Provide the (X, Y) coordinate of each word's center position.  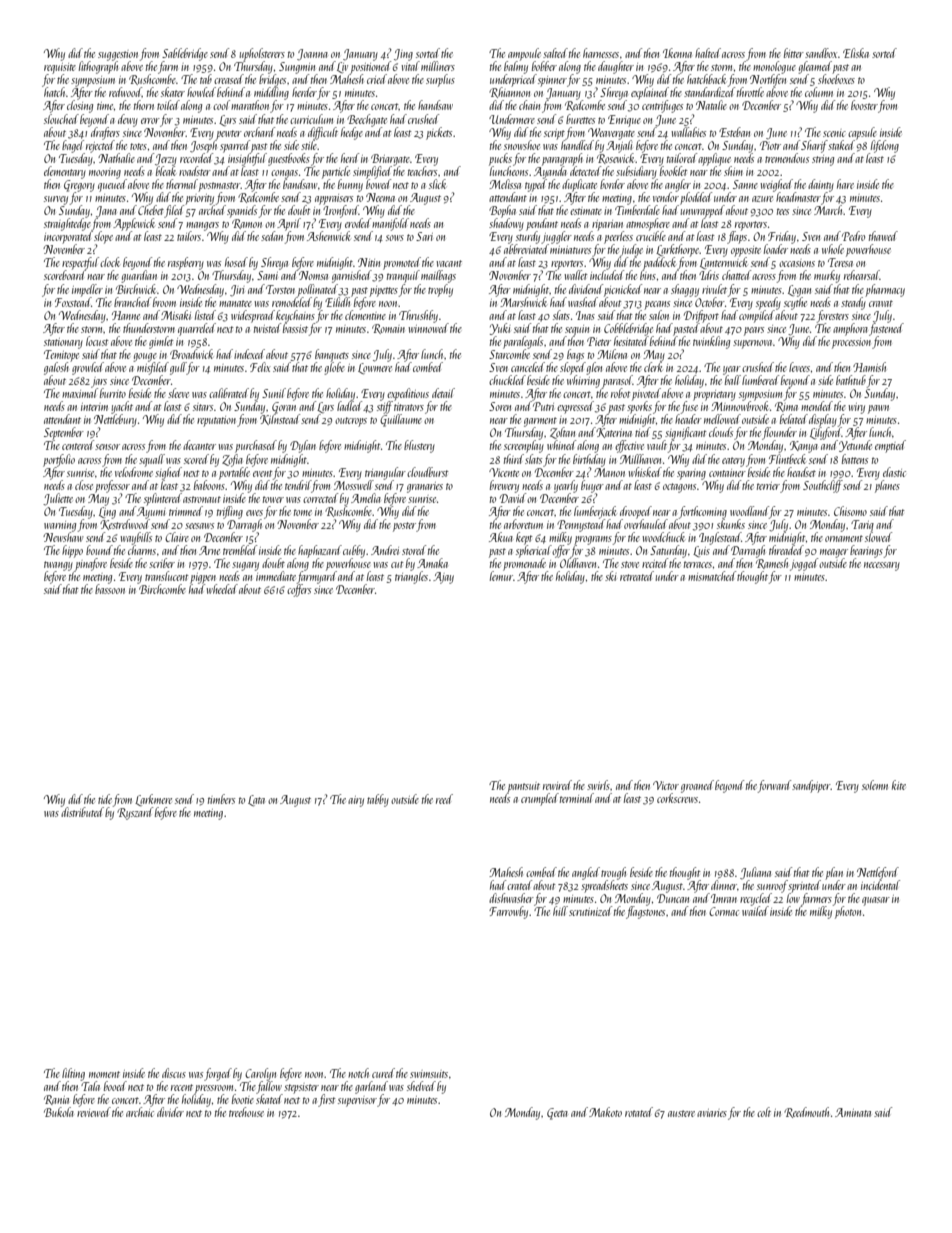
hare (845, 184)
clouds (721, 432)
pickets (439, 133)
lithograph (98, 67)
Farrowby (508, 912)
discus (174, 1073)
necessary (882, 566)
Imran (724, 898)
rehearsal (862, 275)
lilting (73, 1074)
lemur (501, 576)
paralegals (523, 342)
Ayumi (151, 513)
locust (97, 341)
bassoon (110, 589)
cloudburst (428, 472)
